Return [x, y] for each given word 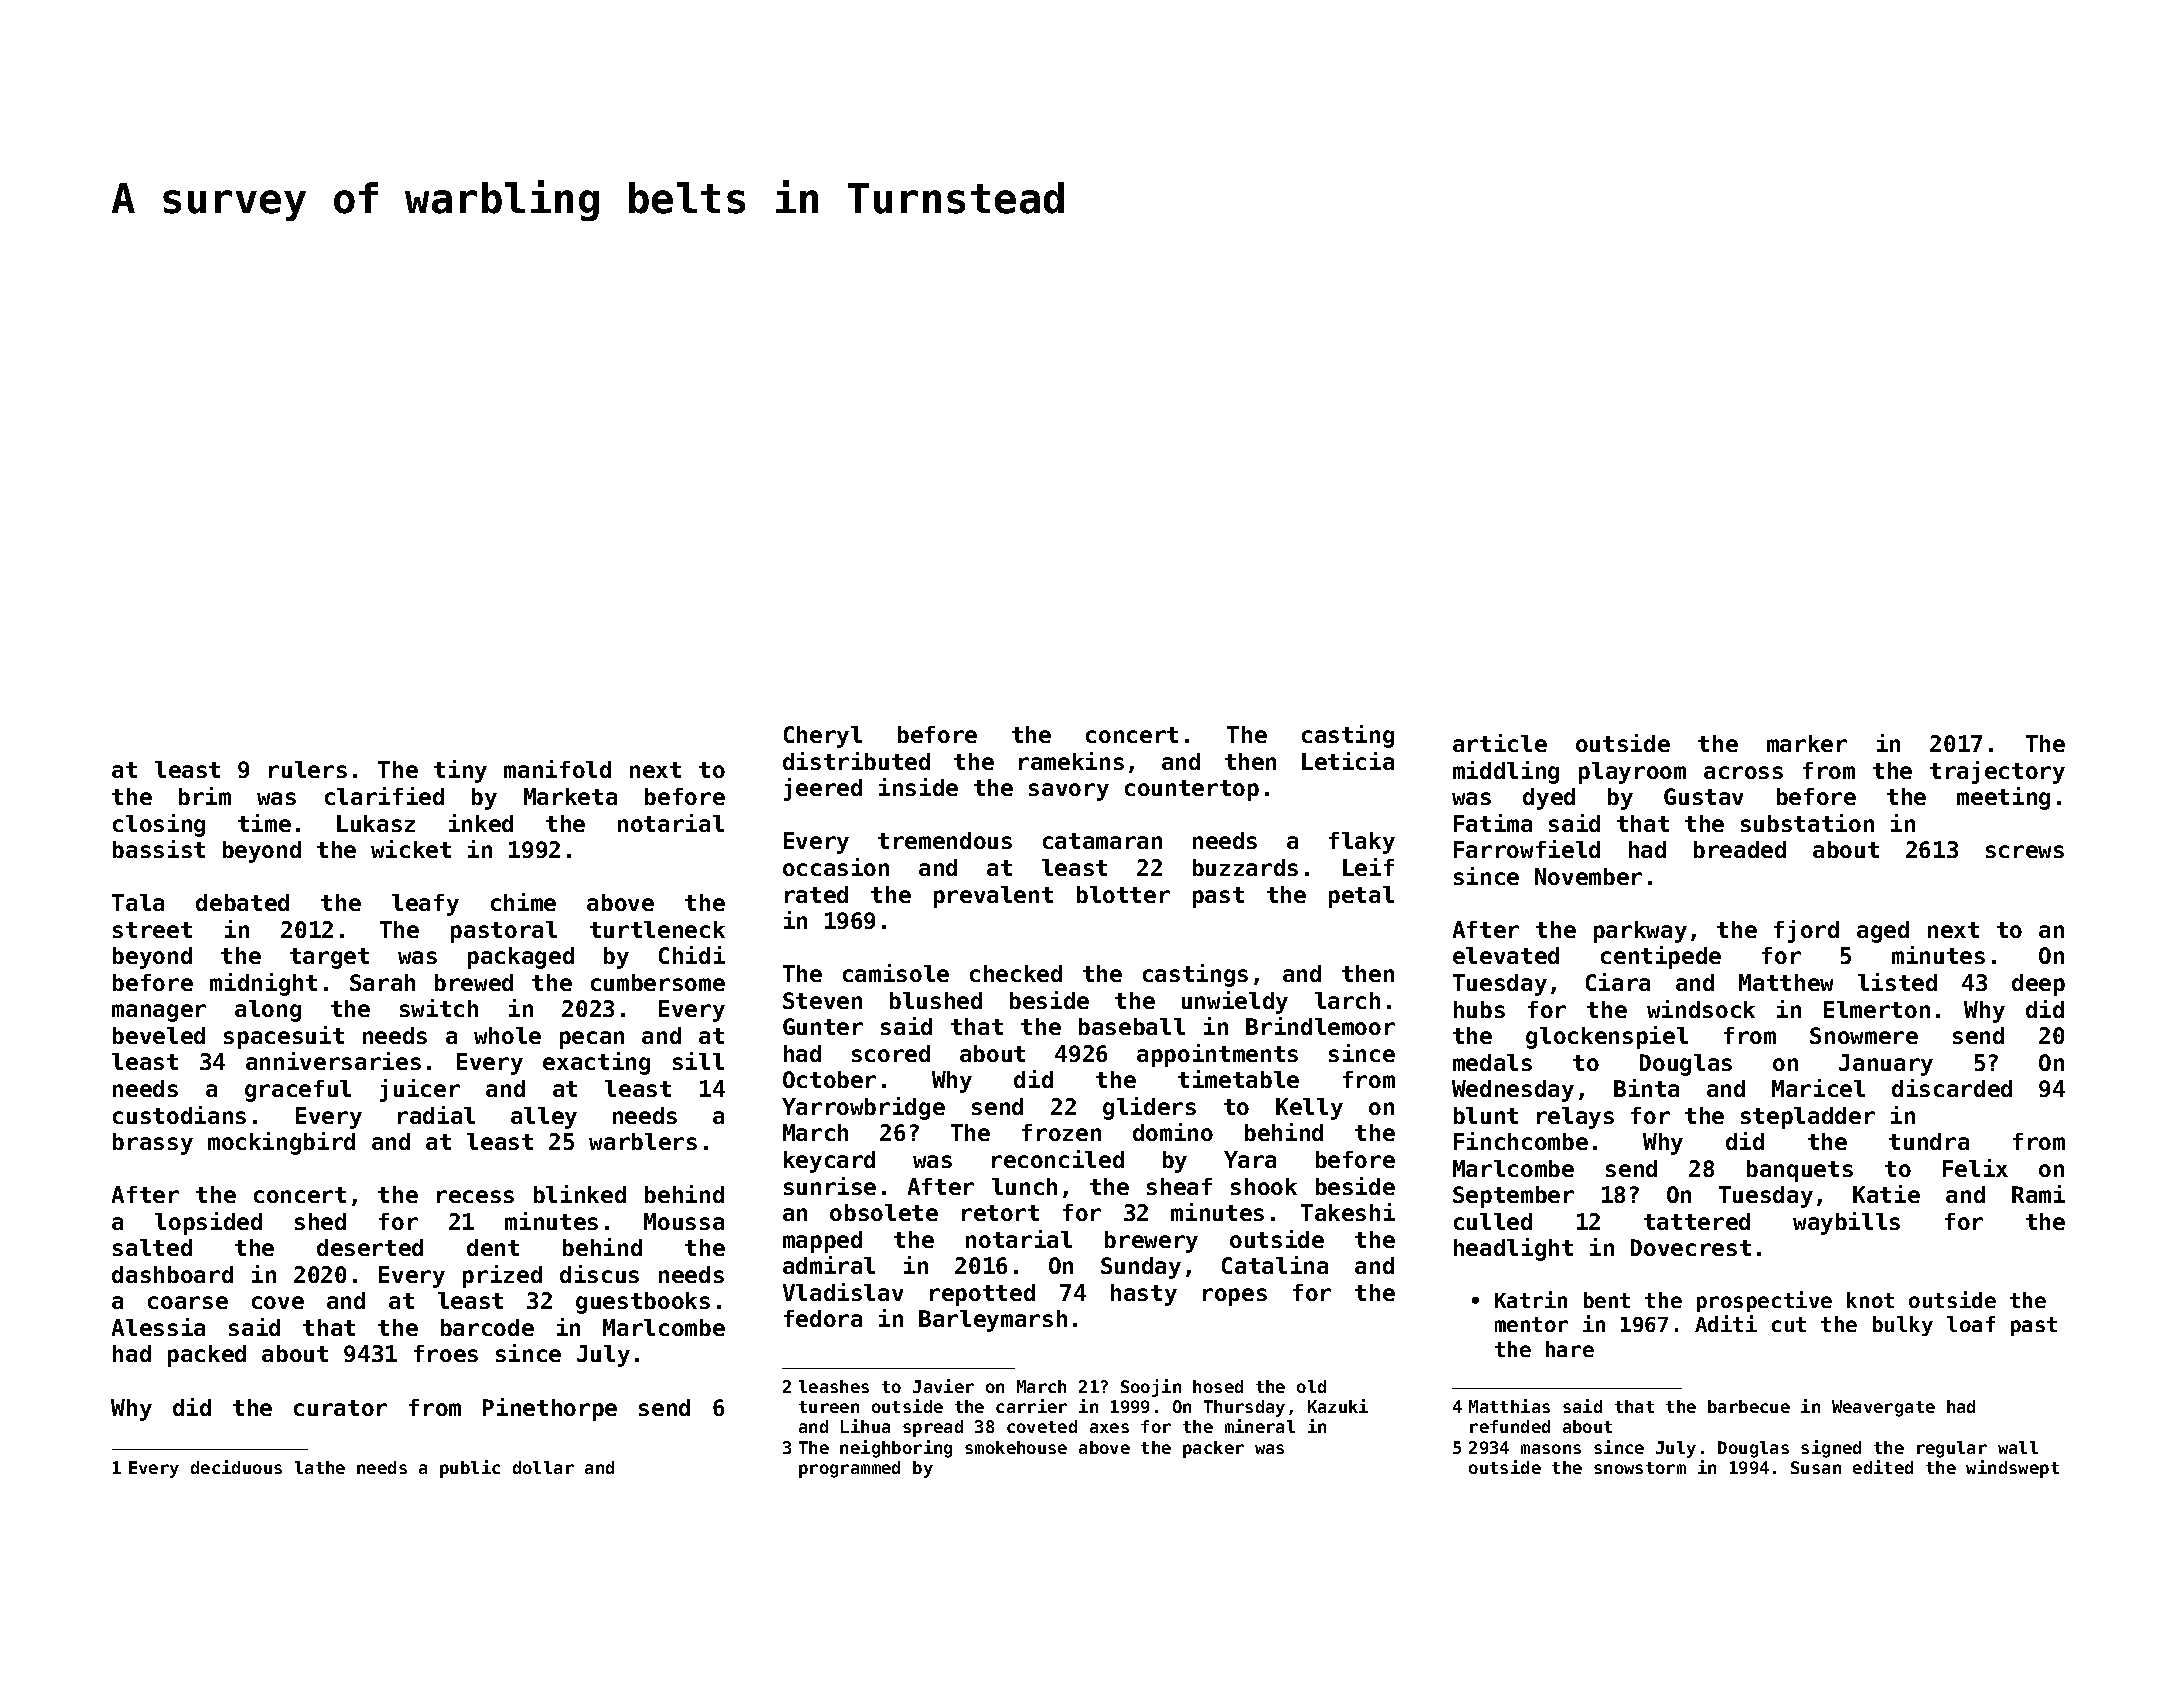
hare [1570, 1349]
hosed [1218, 1386]
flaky [1362, 843]
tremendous [945, 840]
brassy [153, 1144]
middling [1506, 772]
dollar [543, 1467]
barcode [487, 1327]
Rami [2038, 1194]
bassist [159, 849]
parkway [1640, 932]
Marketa [570, 796]
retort [1000, 1213]
